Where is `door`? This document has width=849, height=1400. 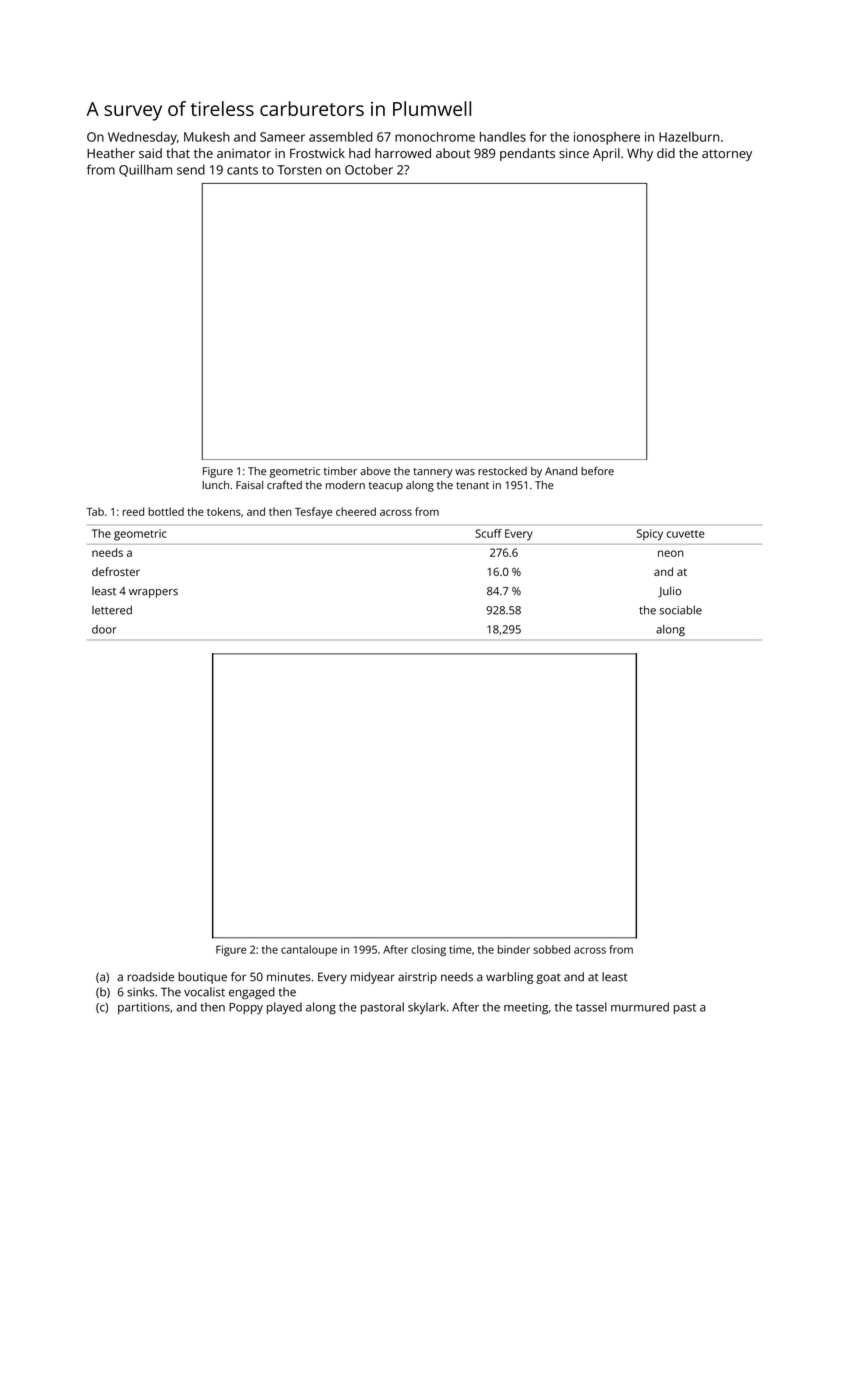
door is located at coordinates (104, 629).
